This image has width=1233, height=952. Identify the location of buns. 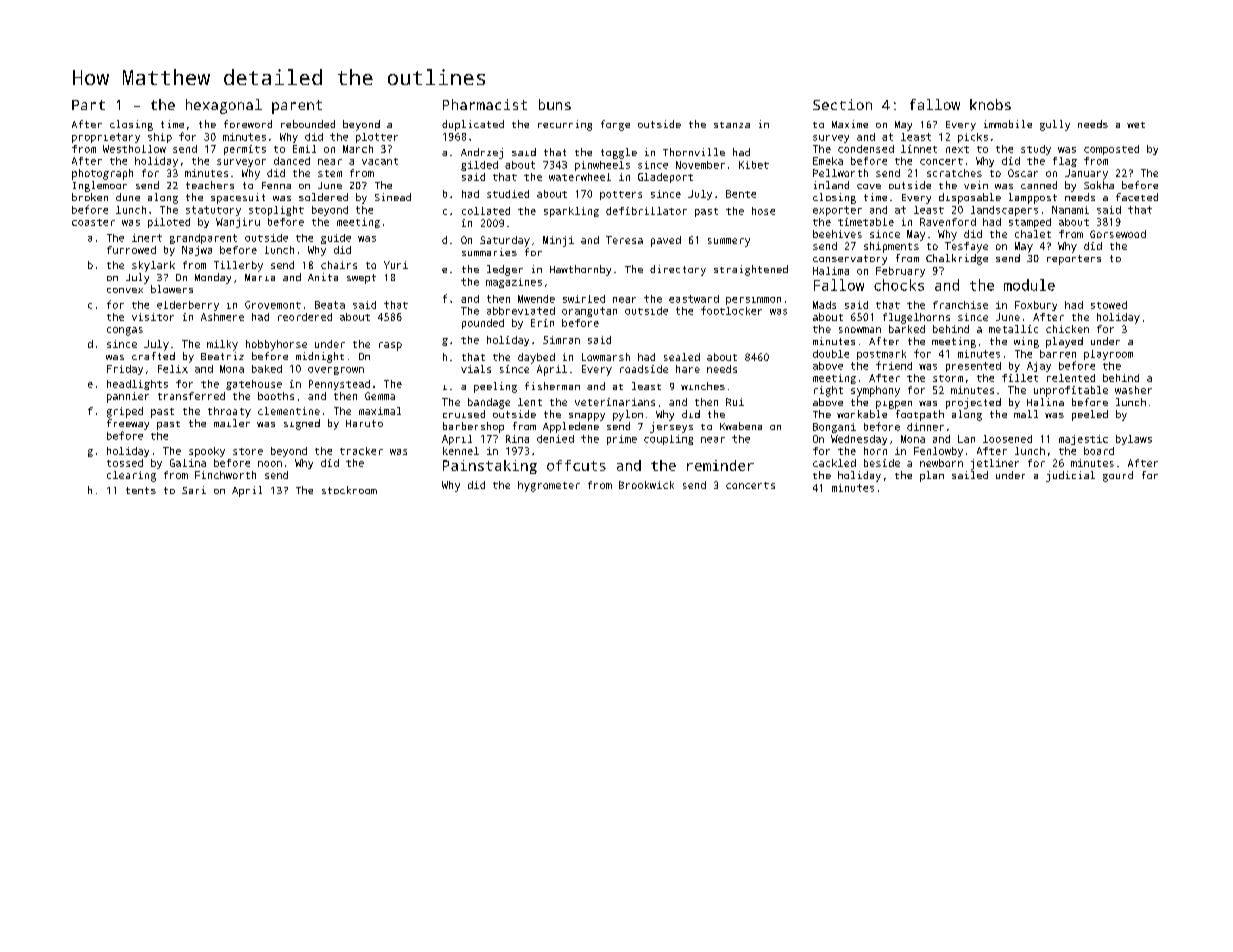
(555, 104).
